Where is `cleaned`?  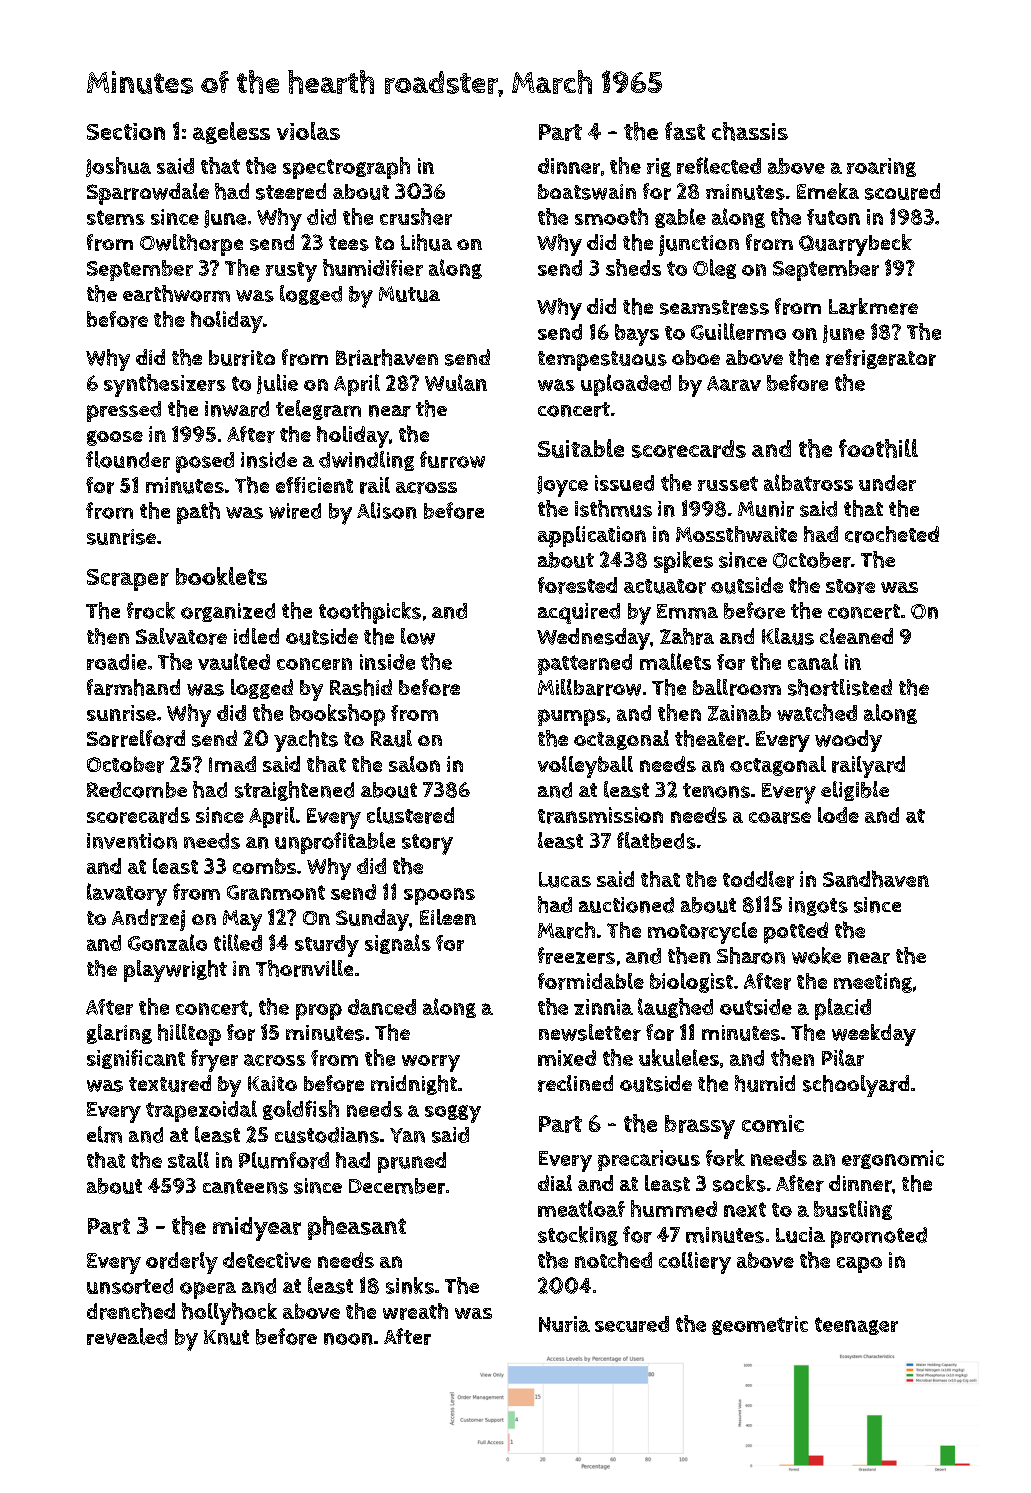 cleaned is located at coordinates (856, 636).
